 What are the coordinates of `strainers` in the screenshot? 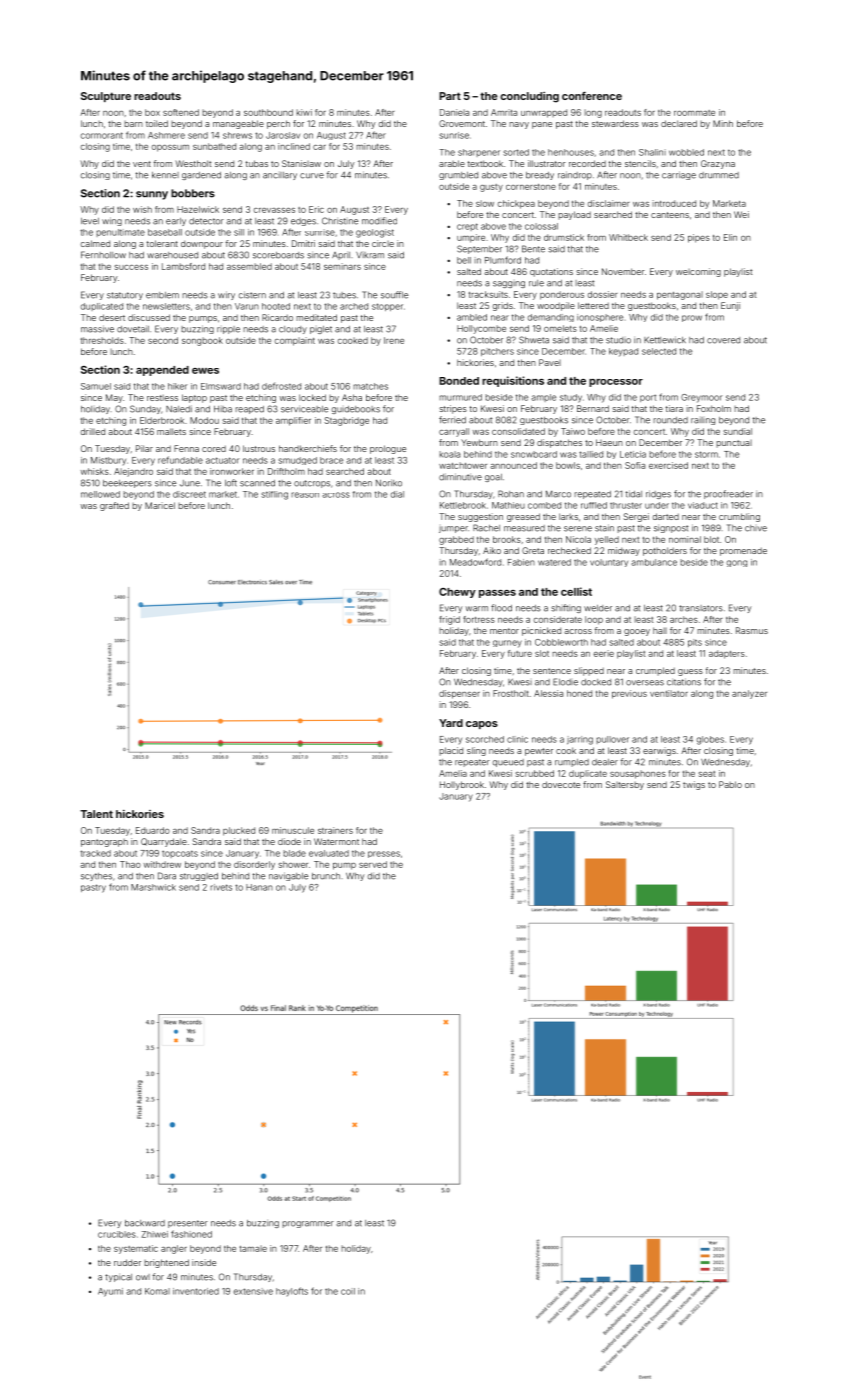 It's located at (335, 830).
